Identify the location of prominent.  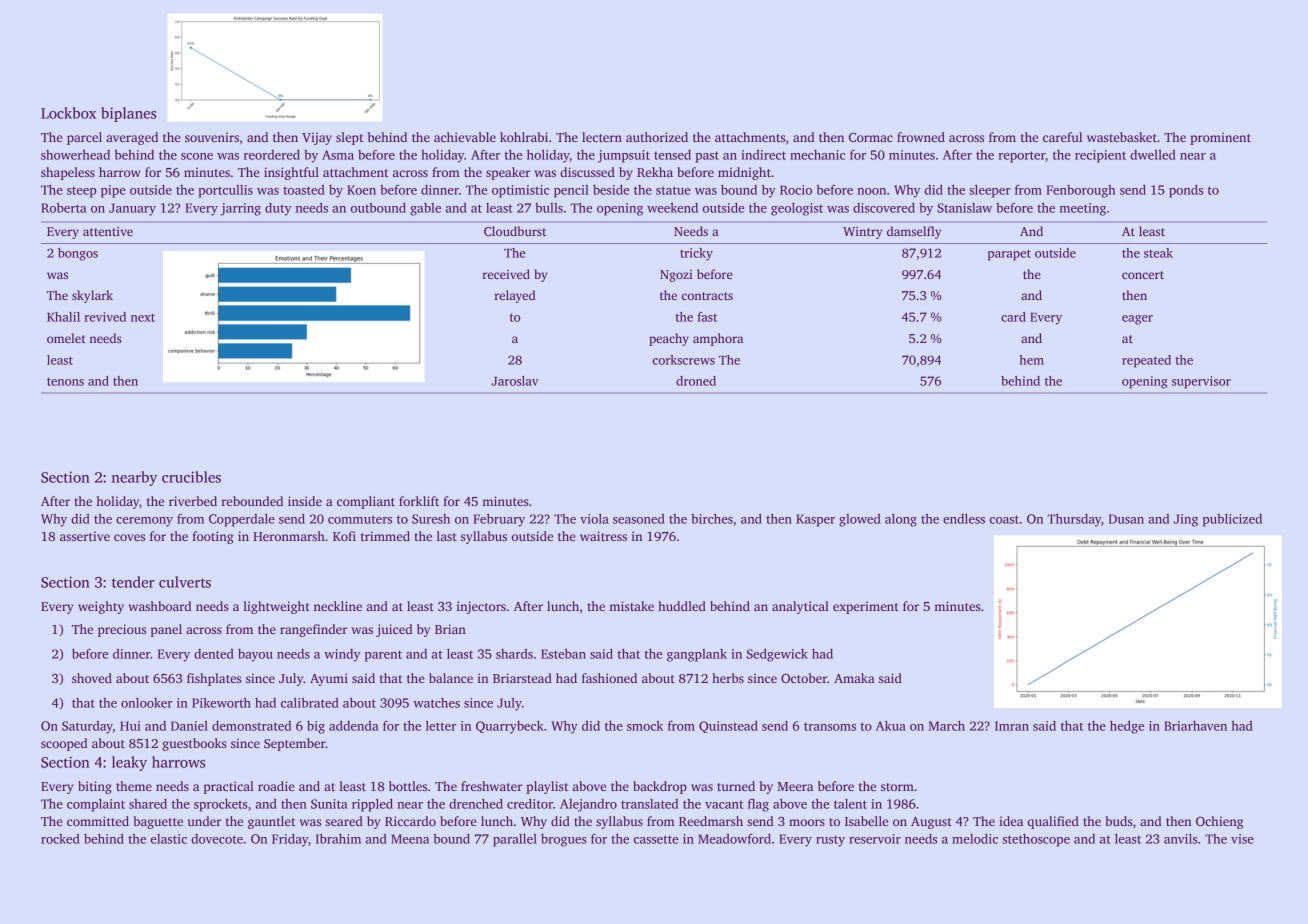
(1220, 138).
